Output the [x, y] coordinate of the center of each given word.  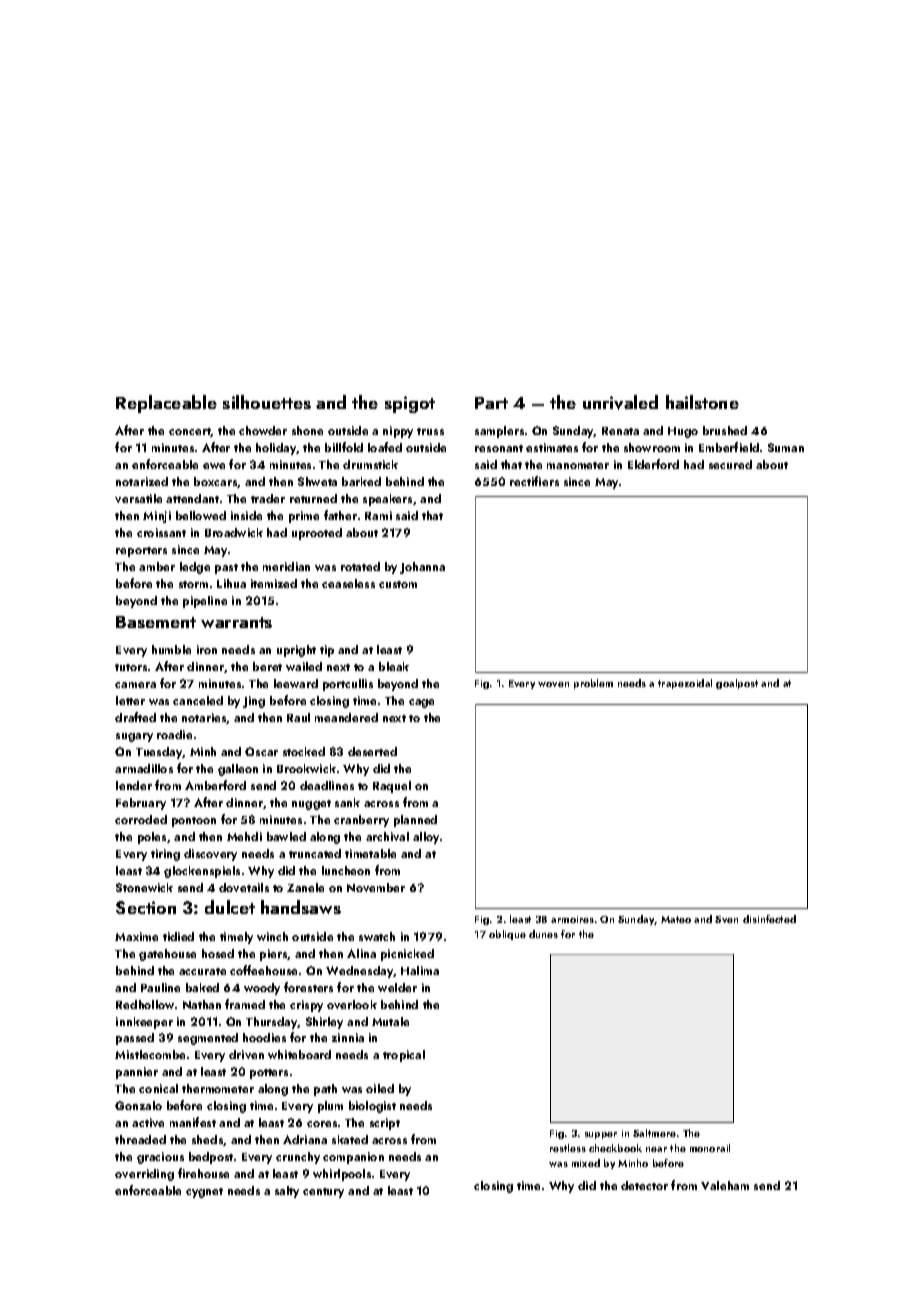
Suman [786, 447]
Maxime [136, 936]
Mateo [676, 919]
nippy [398, 432]
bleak [394, 666]
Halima [420, 970]
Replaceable [166, 404]
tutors [131, 667]
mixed [586, 1163]
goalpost [737, 684]
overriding [144, 1175]
